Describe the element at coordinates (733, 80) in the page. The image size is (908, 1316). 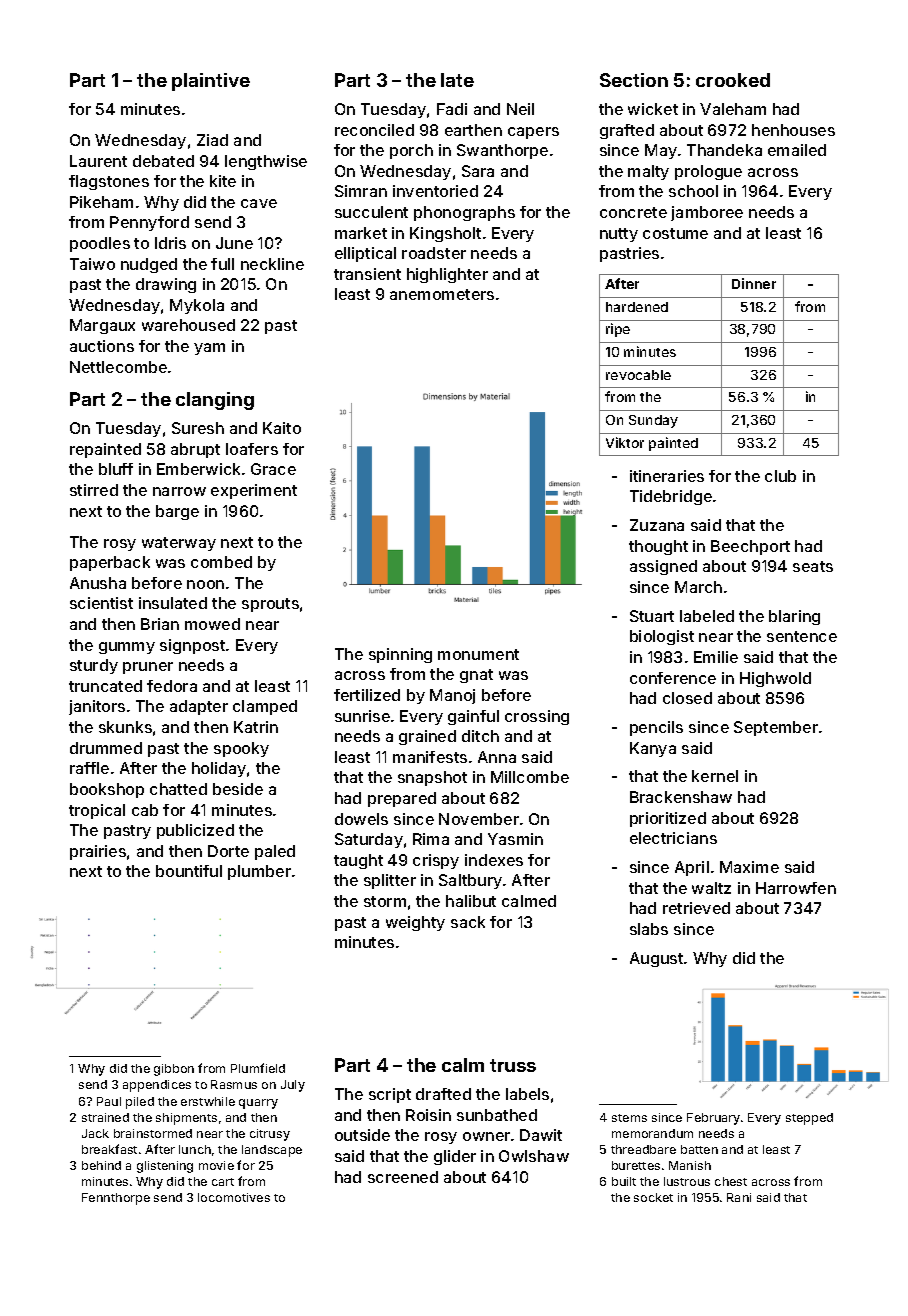
I see `crooked` at that location.
